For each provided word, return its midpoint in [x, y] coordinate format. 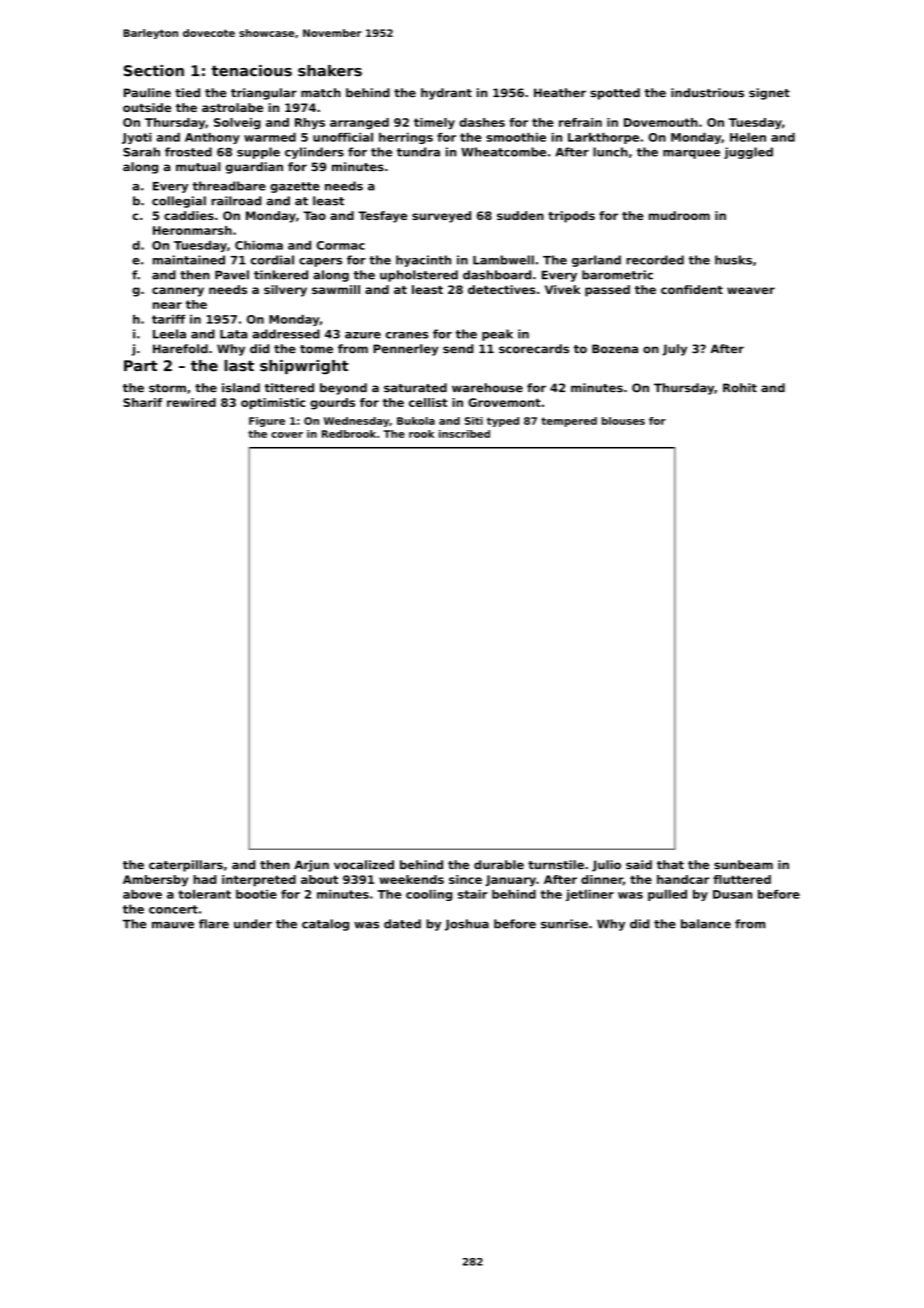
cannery [178, 292]
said [639, 865]
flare [214, 924]
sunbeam [743, 865]
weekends [411, 879]
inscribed [464, 434]
